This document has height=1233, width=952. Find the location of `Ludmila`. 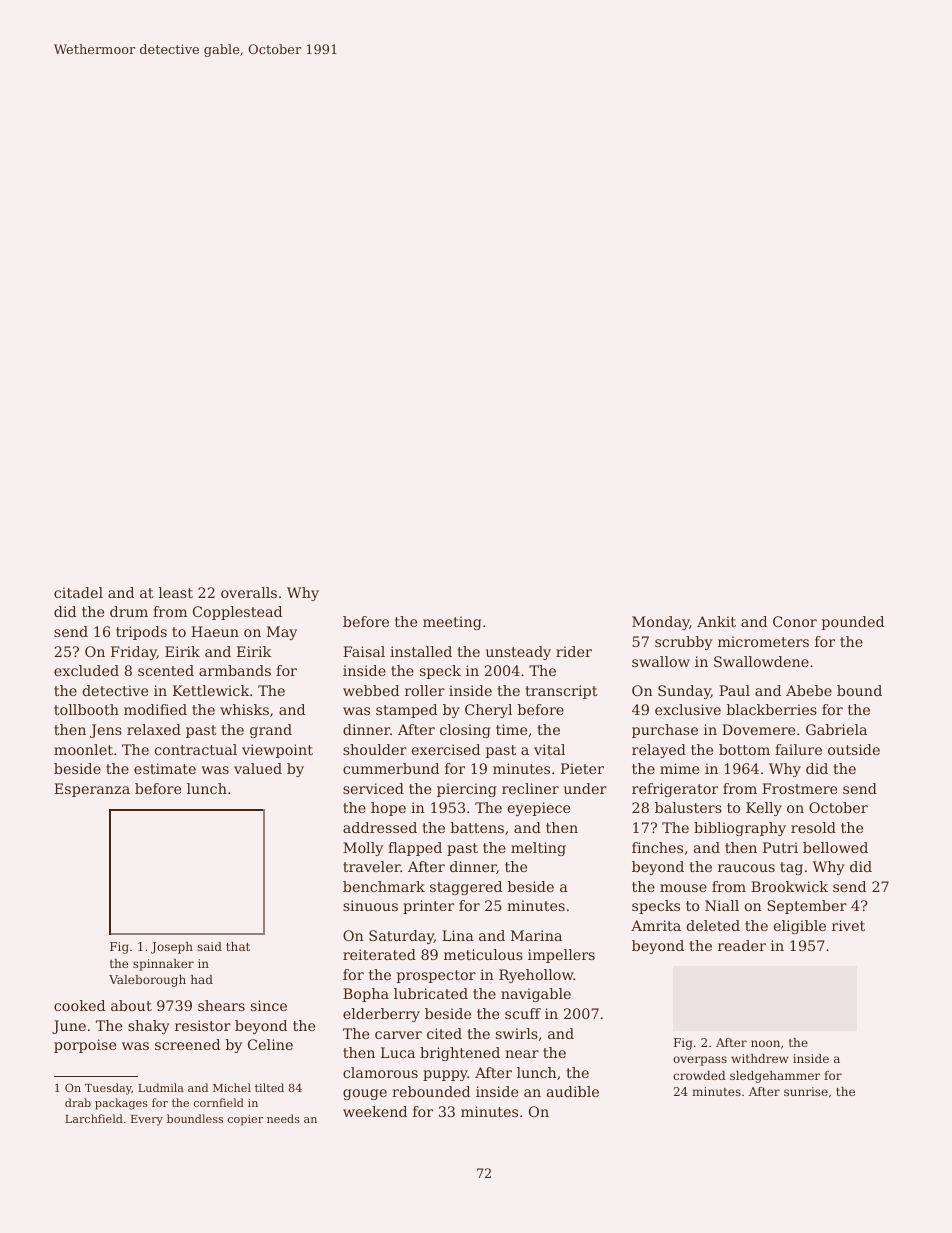

Ludmila is located at coordinates (161, 1087).
